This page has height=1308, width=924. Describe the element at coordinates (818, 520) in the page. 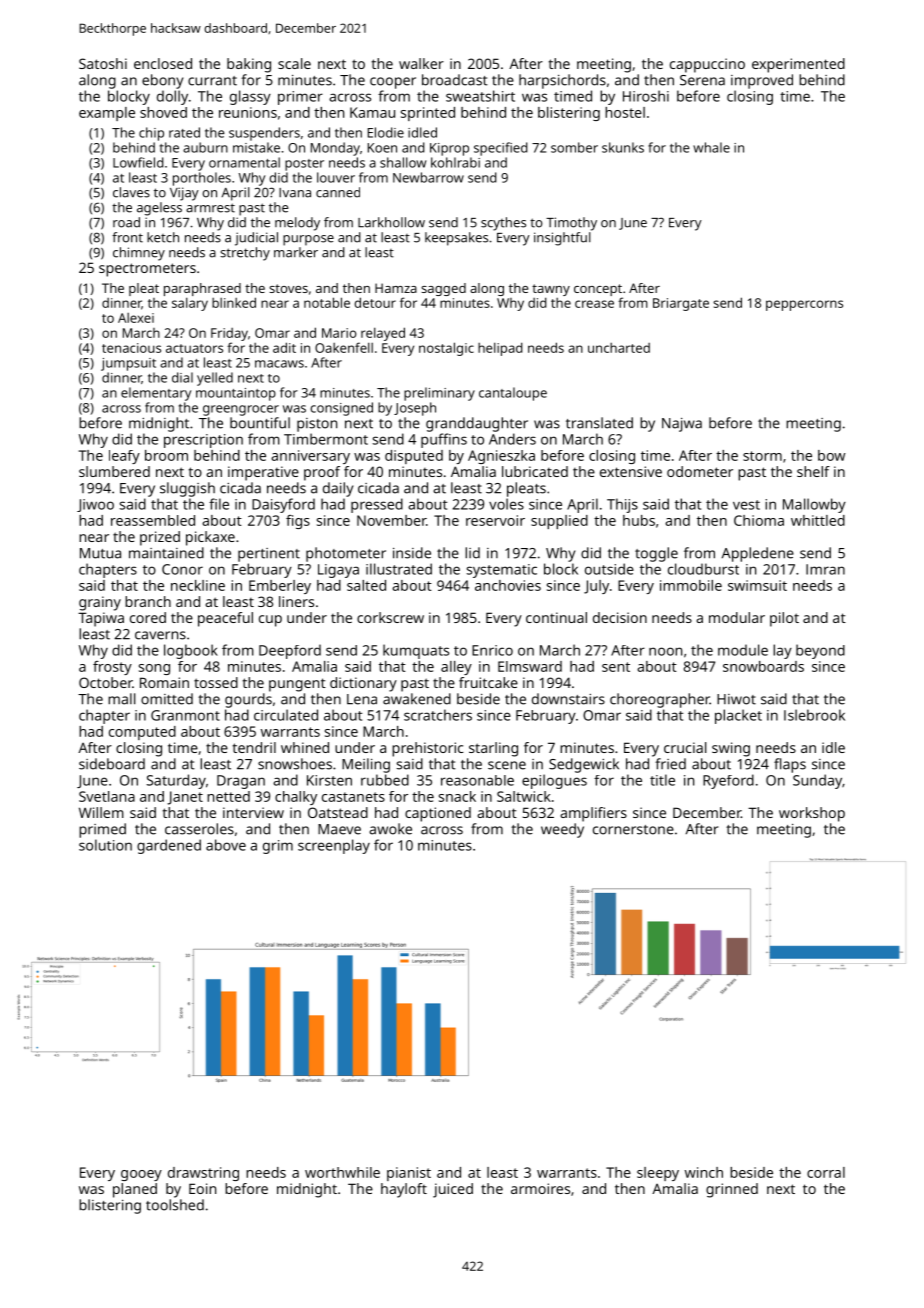

I see `whittled` at that location.
